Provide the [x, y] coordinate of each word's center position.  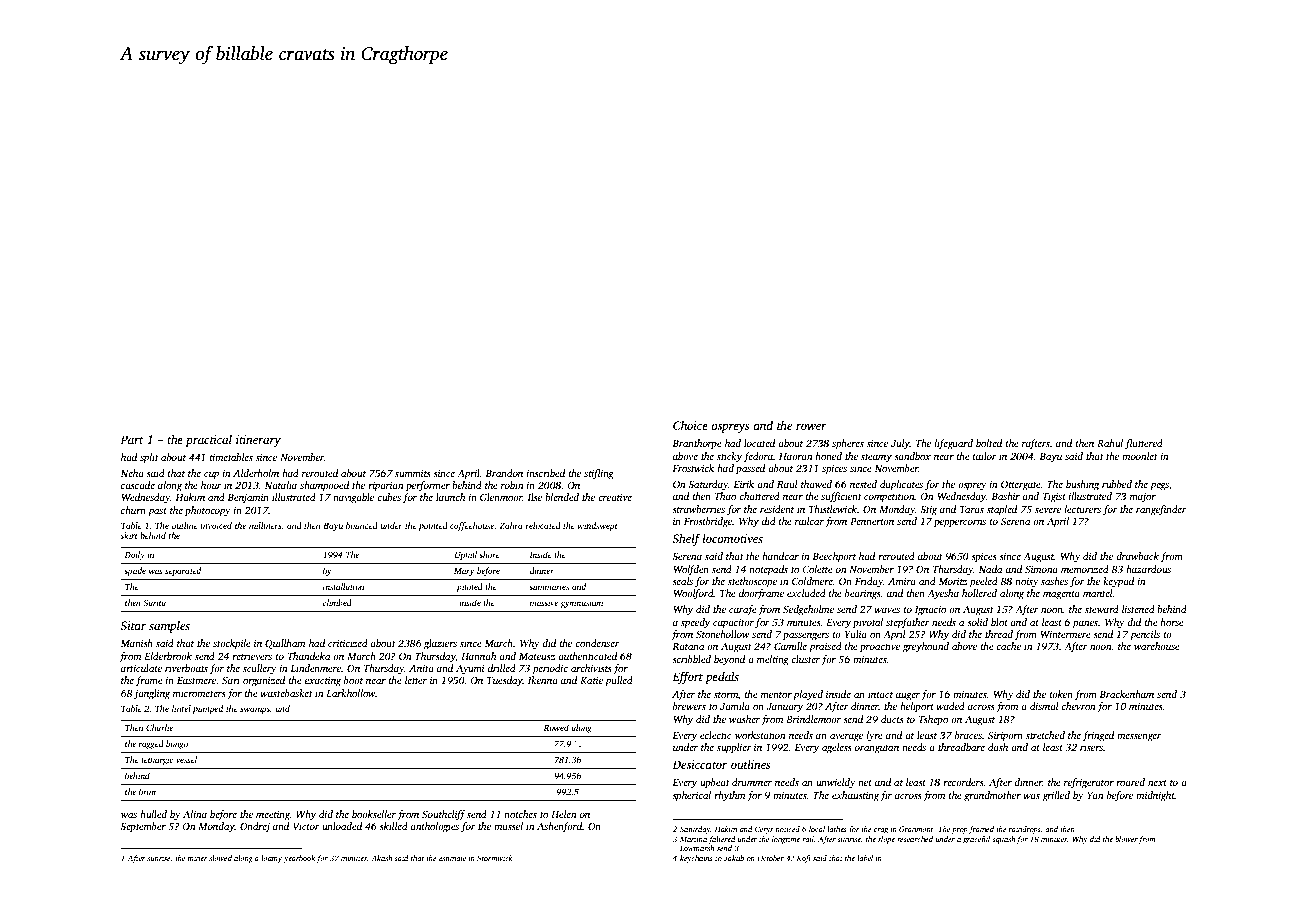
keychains [696, 859]
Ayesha [943, 594]
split [149, 458]
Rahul [1110, 443]
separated [183, 571]
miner [198, 858]
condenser [597, 643]
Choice [690, 425]
